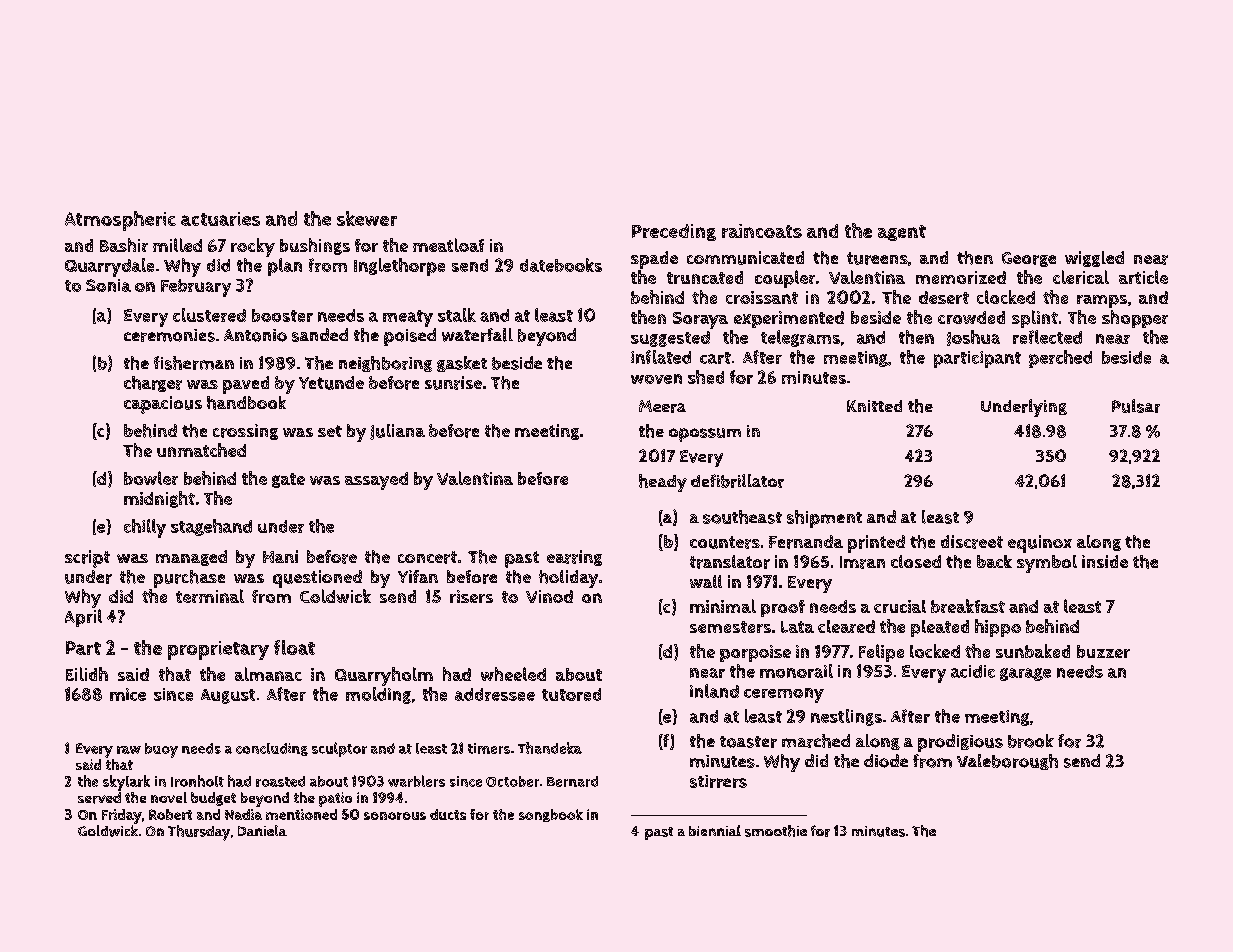  I want to click on concluding, so click(272, 749).
